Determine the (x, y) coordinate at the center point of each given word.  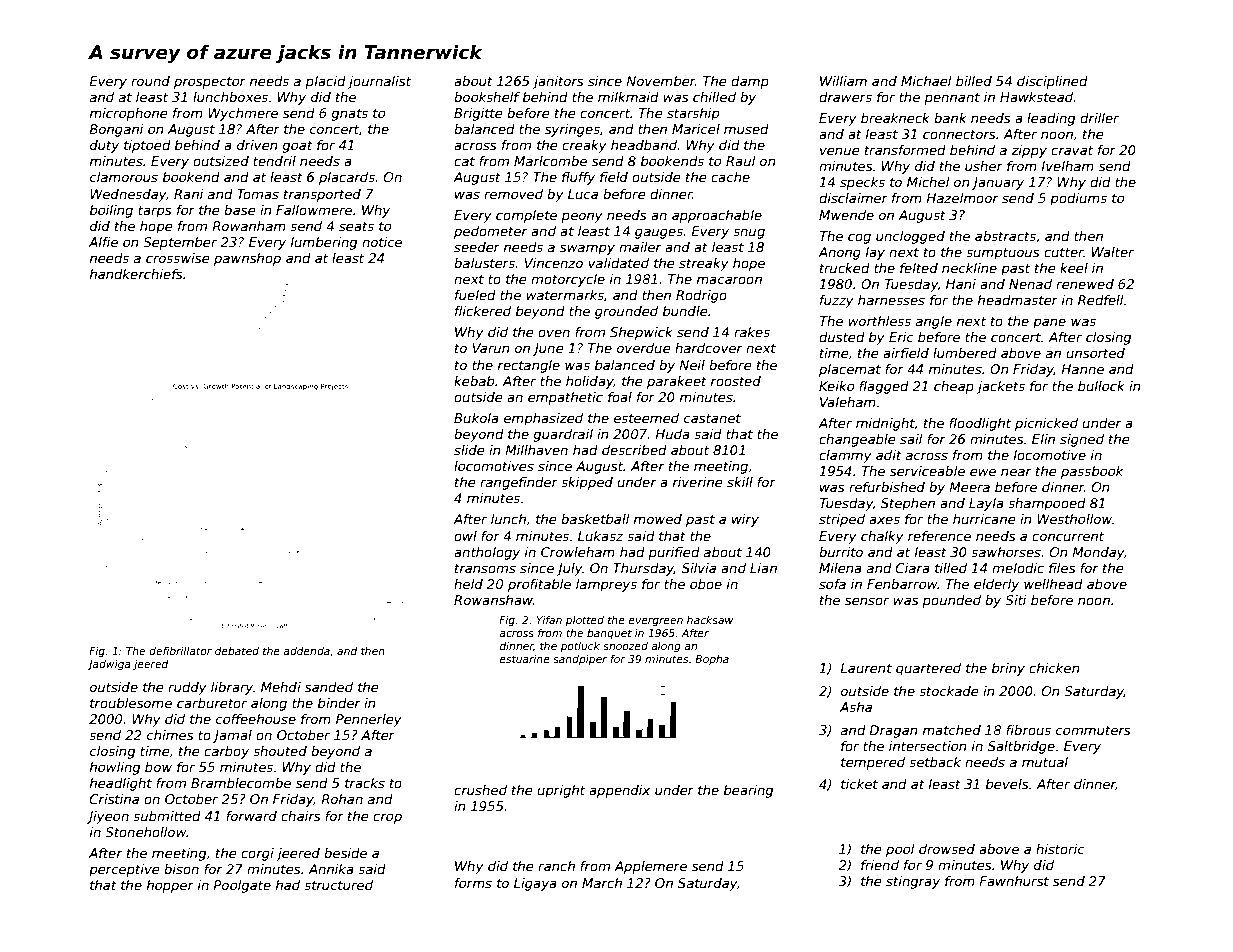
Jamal (232, 736)
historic (1060, 849)
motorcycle (568, 280)
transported (322, 195)
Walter (1113, 252)
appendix (619, 791)
